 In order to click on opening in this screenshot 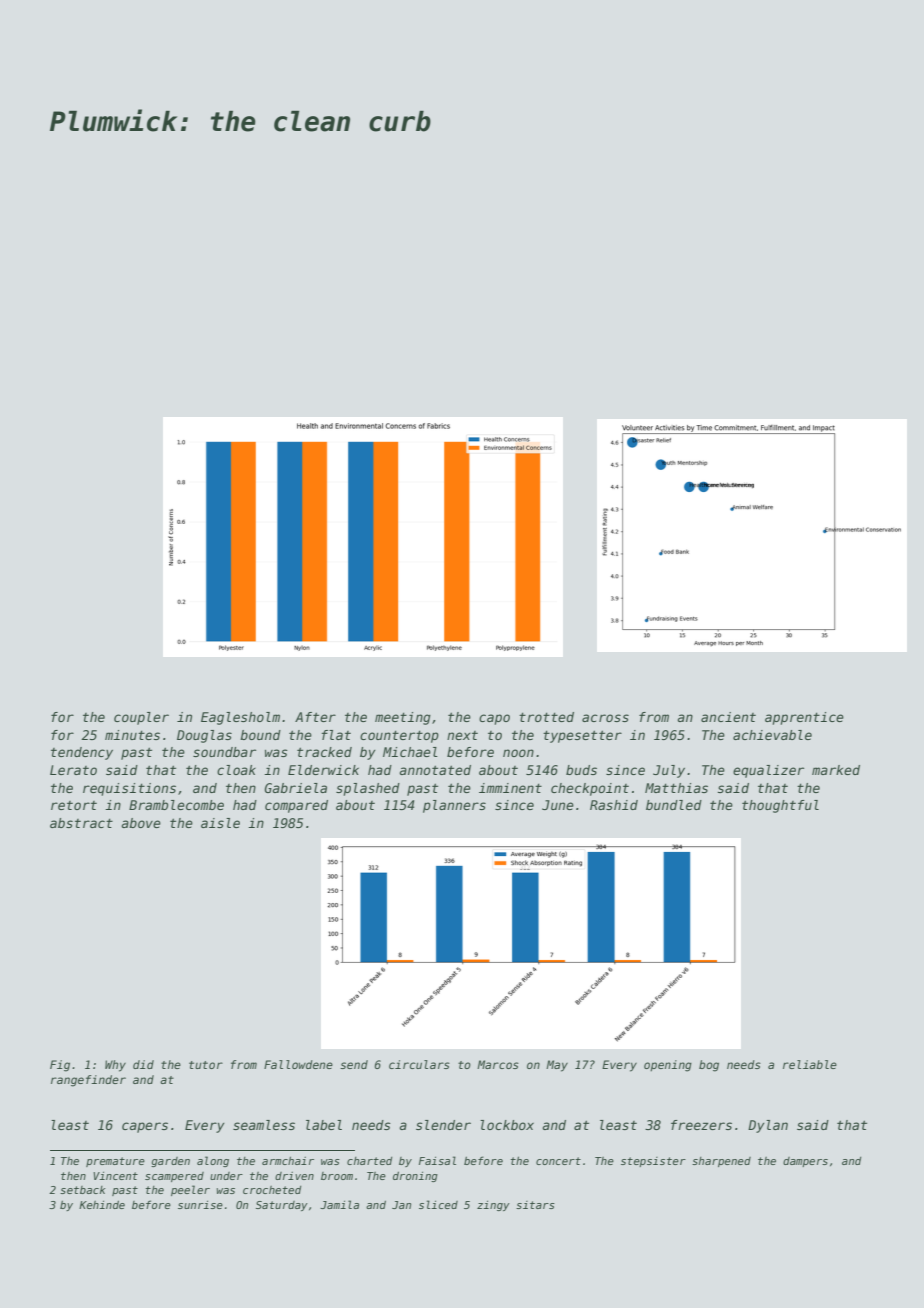, I will do `click(668, 1066)`.
